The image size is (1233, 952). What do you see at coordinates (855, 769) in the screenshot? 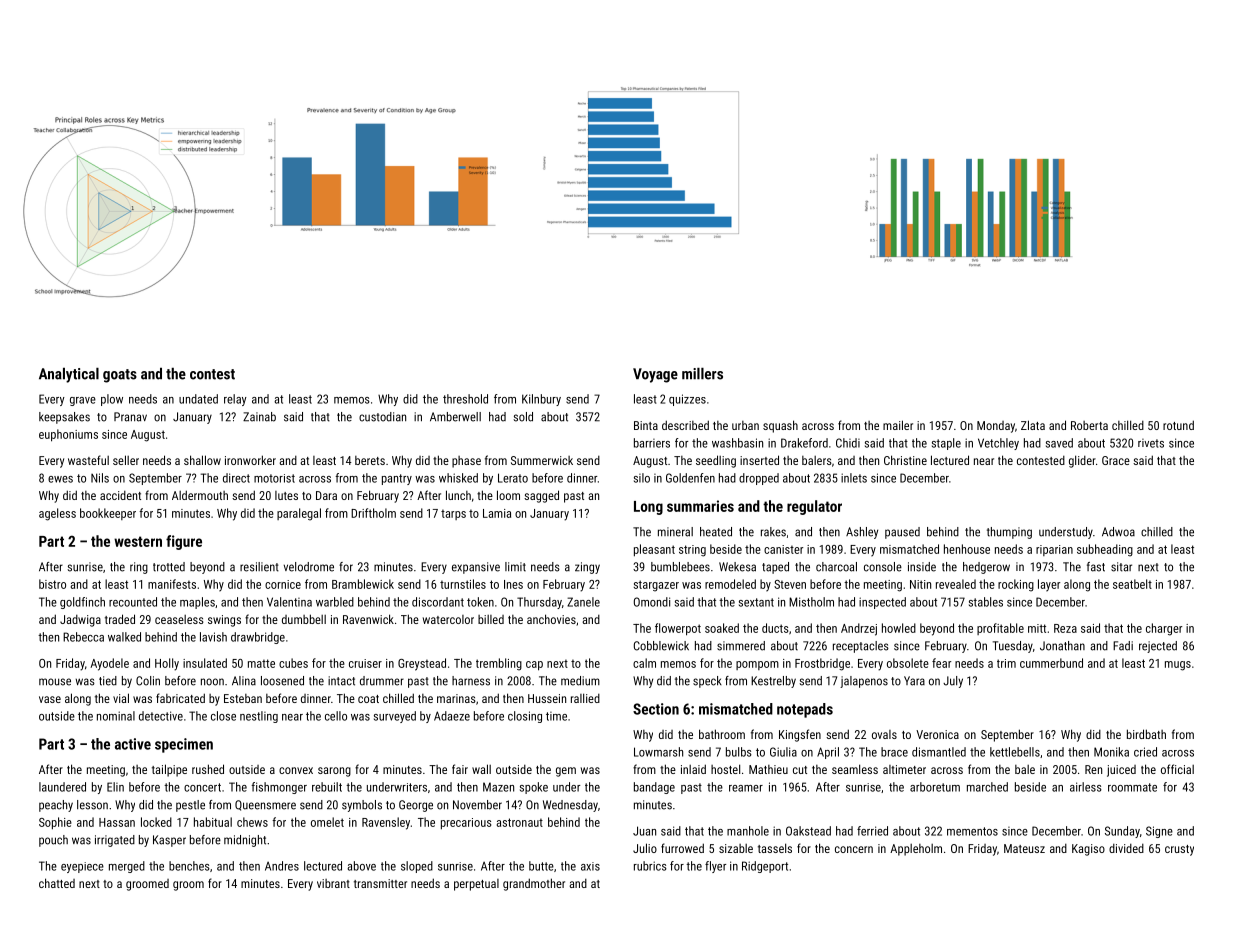
I see `seamless` at bounding box center [855, 769].
